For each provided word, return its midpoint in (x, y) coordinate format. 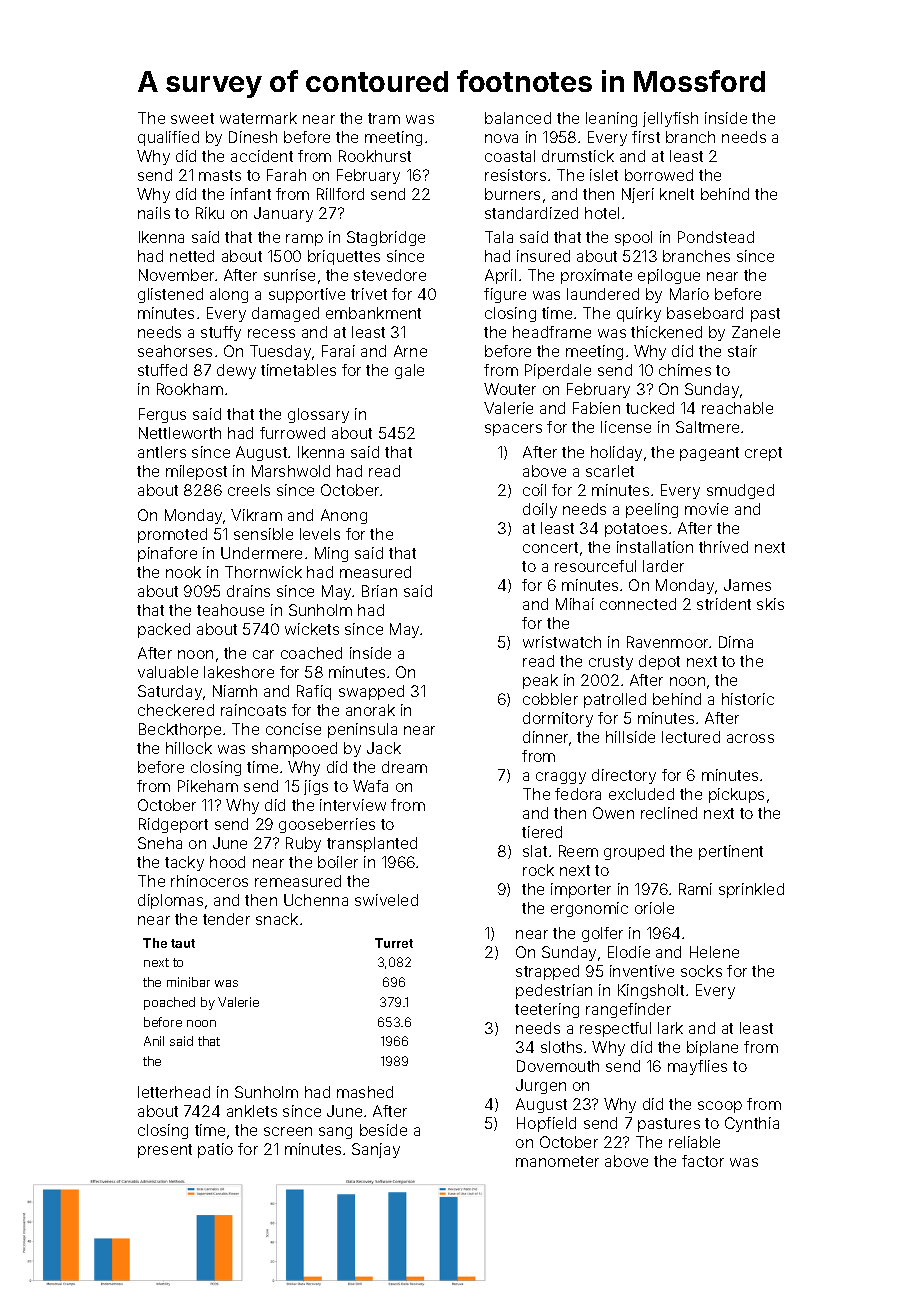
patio (215, 1150)
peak (540, 681)
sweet (192, 118)
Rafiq (314, 692)
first (646, 137)
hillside (630, 737)
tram (384, 118)
